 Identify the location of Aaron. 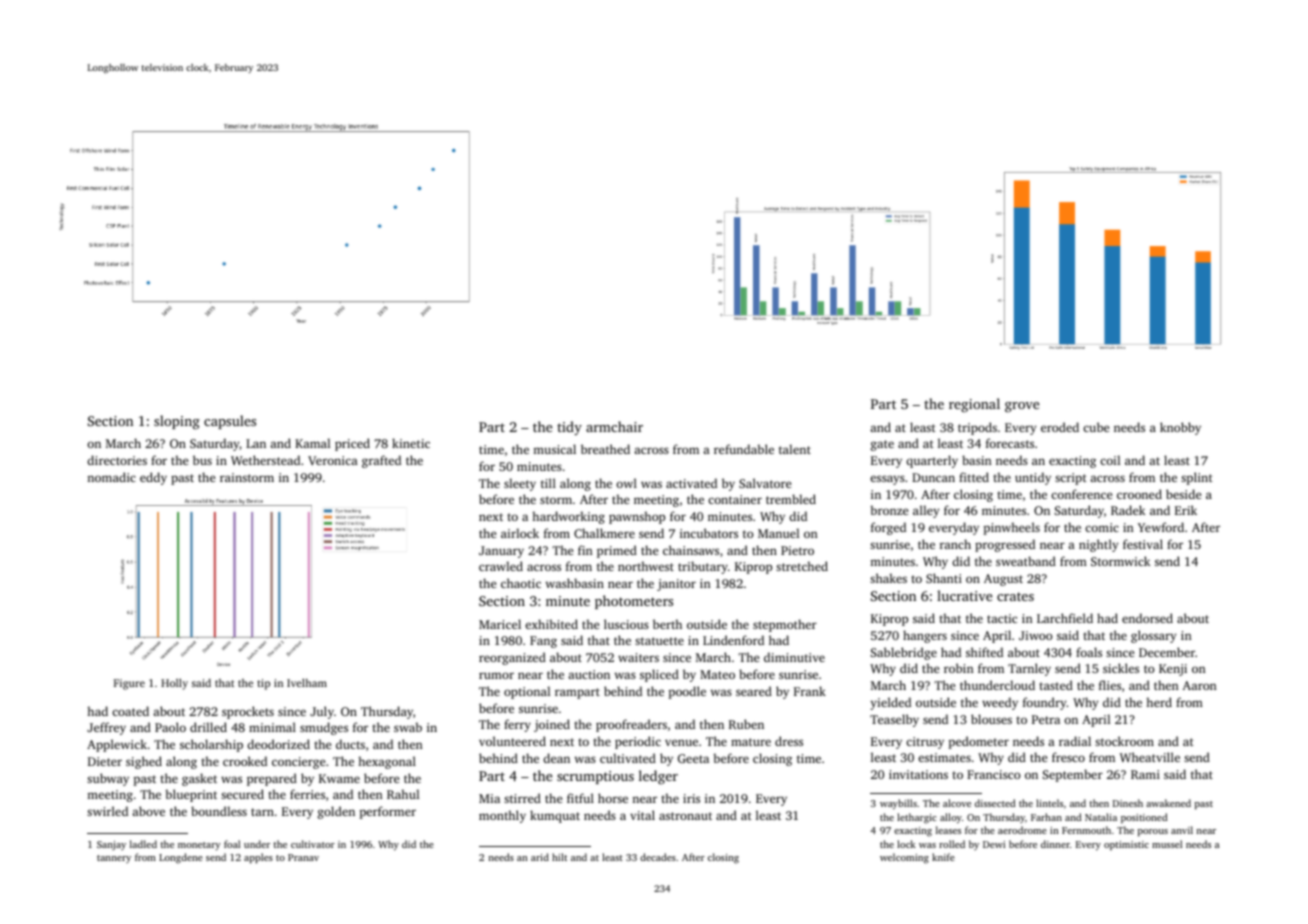
(1199, 685).
